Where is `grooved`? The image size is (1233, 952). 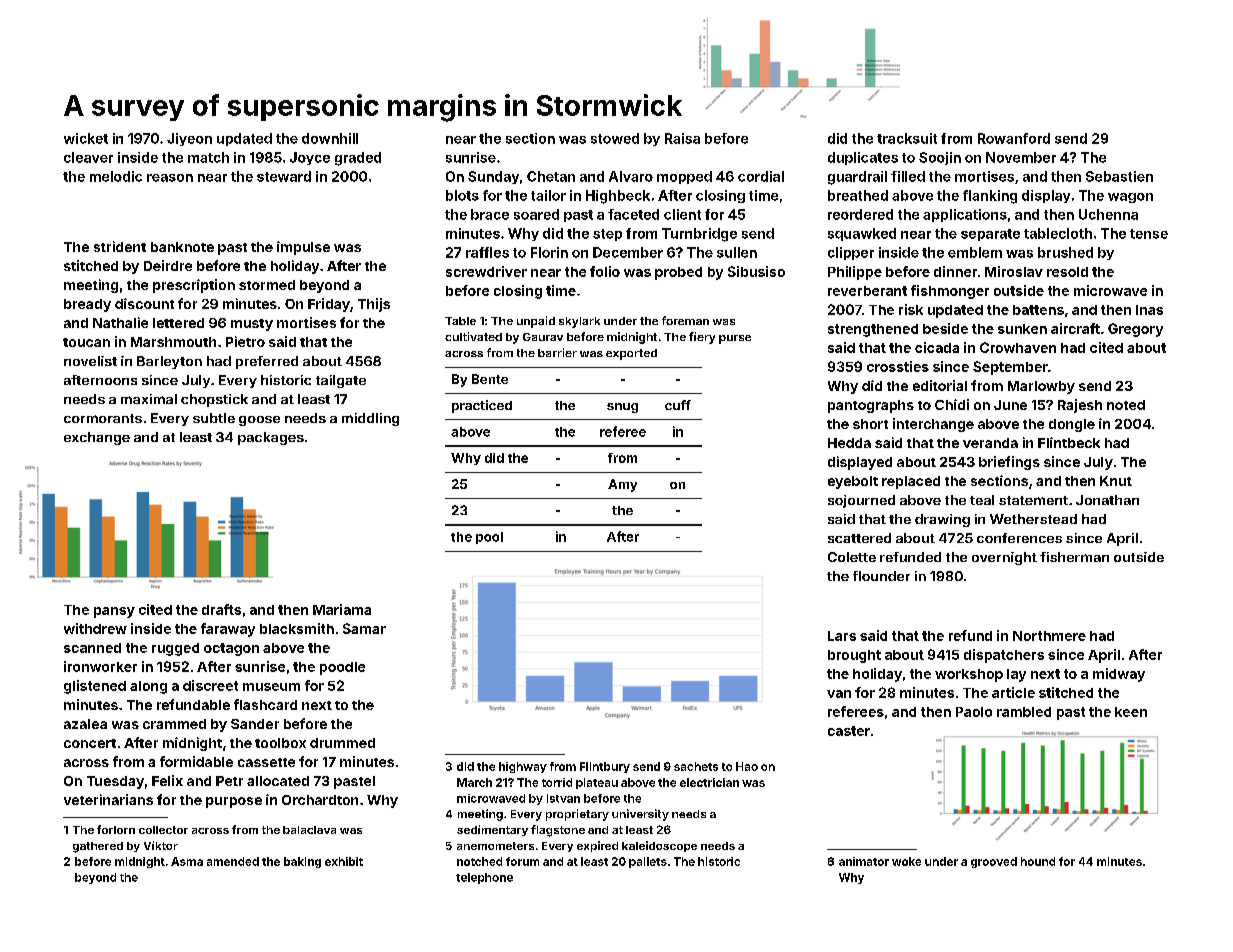
grooved is located at coordinates (994, 862).
